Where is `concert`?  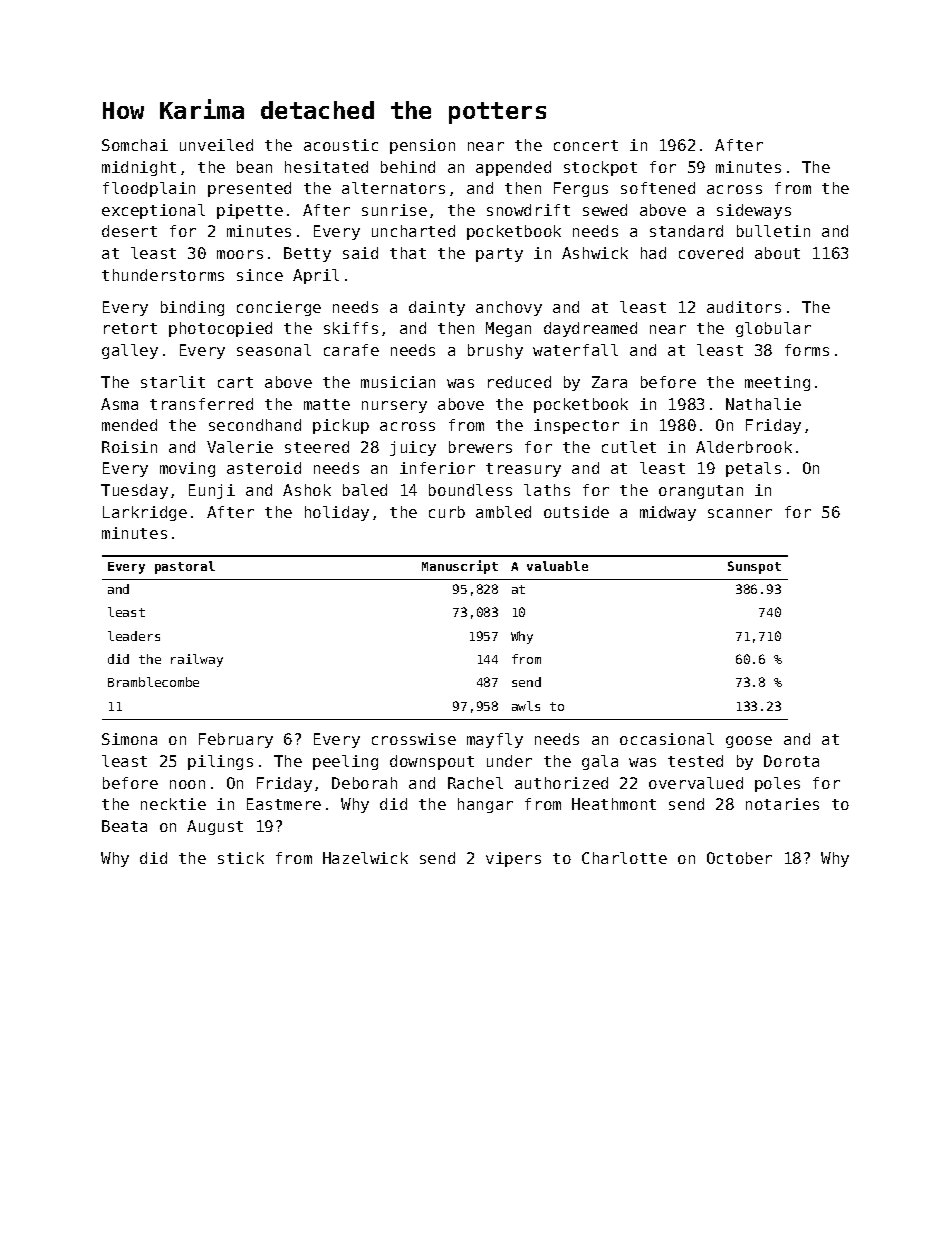
concert is located at coordinates (586, 145).
